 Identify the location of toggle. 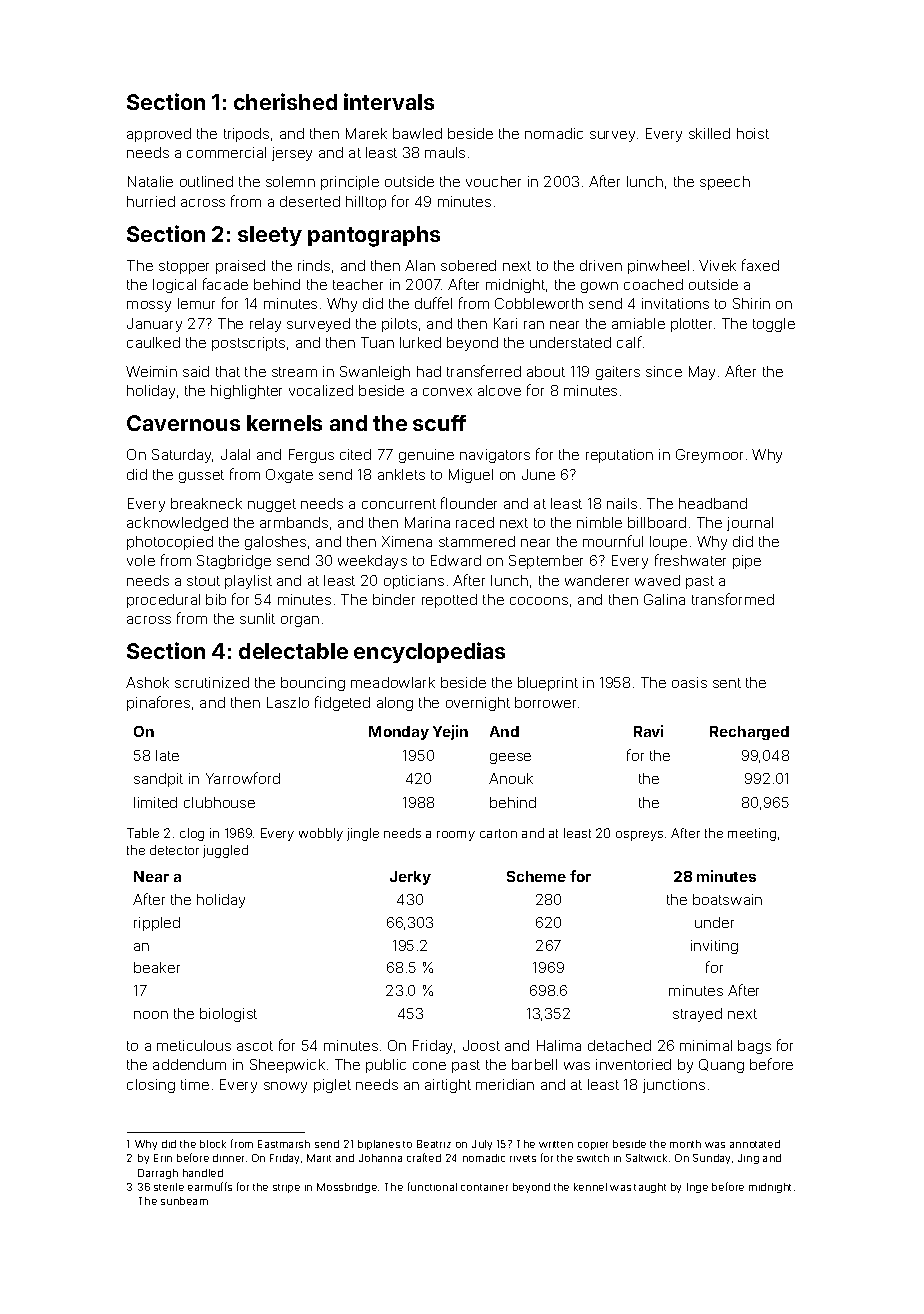
(774, 325).
